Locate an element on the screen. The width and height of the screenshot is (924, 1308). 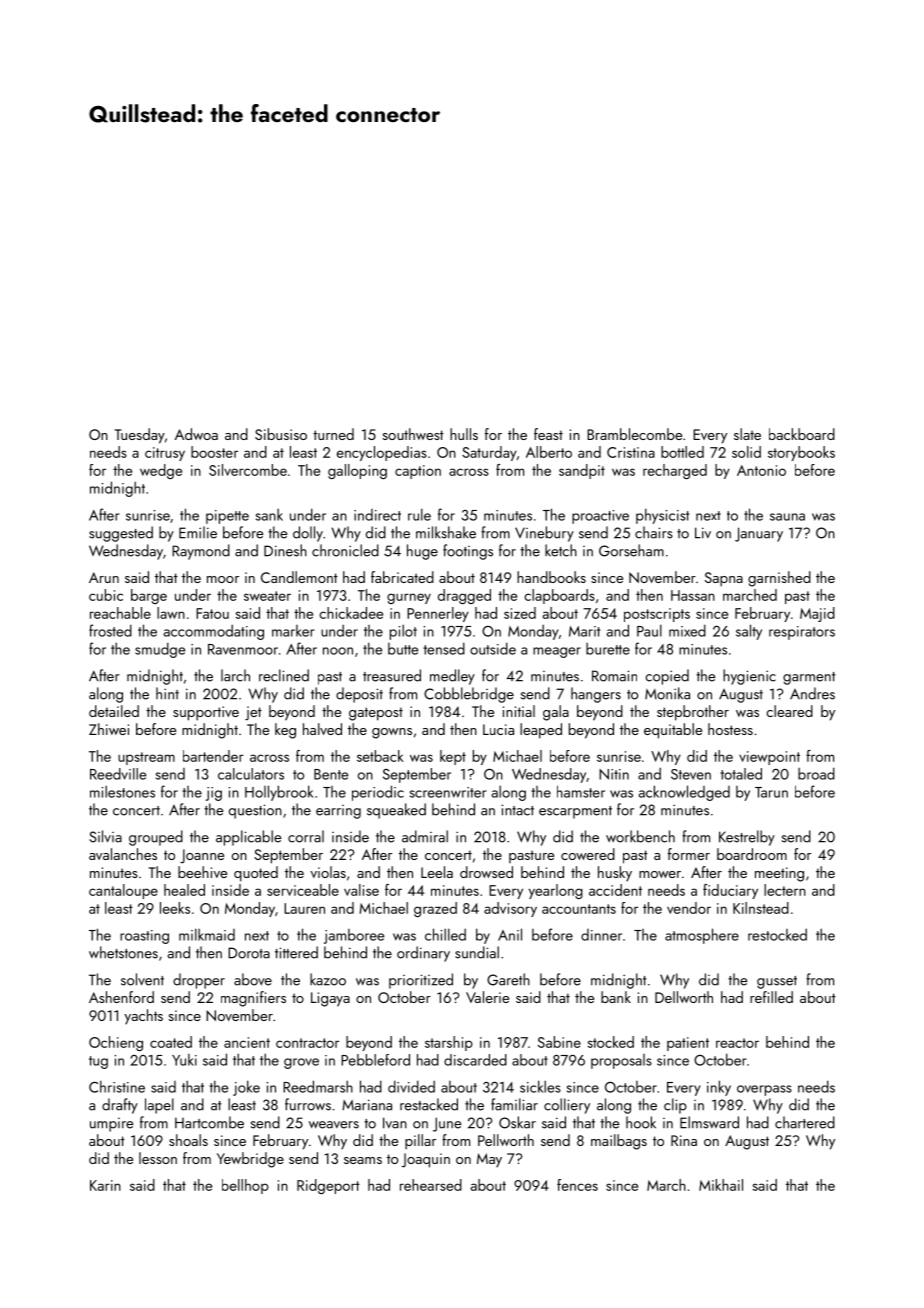
Kestrelby is located at coordinates (747, 838).
